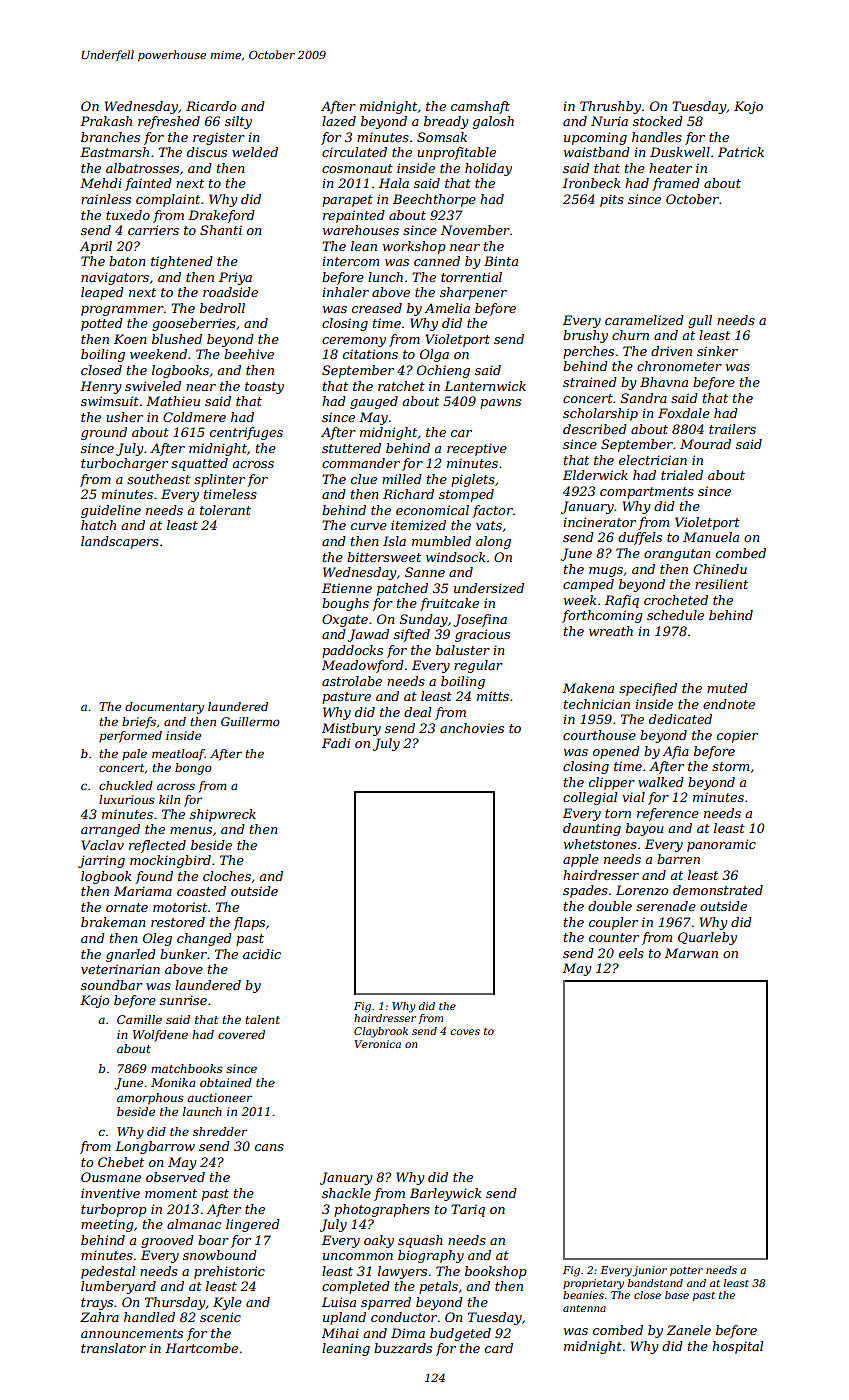 The image size is (849, 1400). Describe the element at coordinates (721, 584) in the image. I see `resilient` at that location.
